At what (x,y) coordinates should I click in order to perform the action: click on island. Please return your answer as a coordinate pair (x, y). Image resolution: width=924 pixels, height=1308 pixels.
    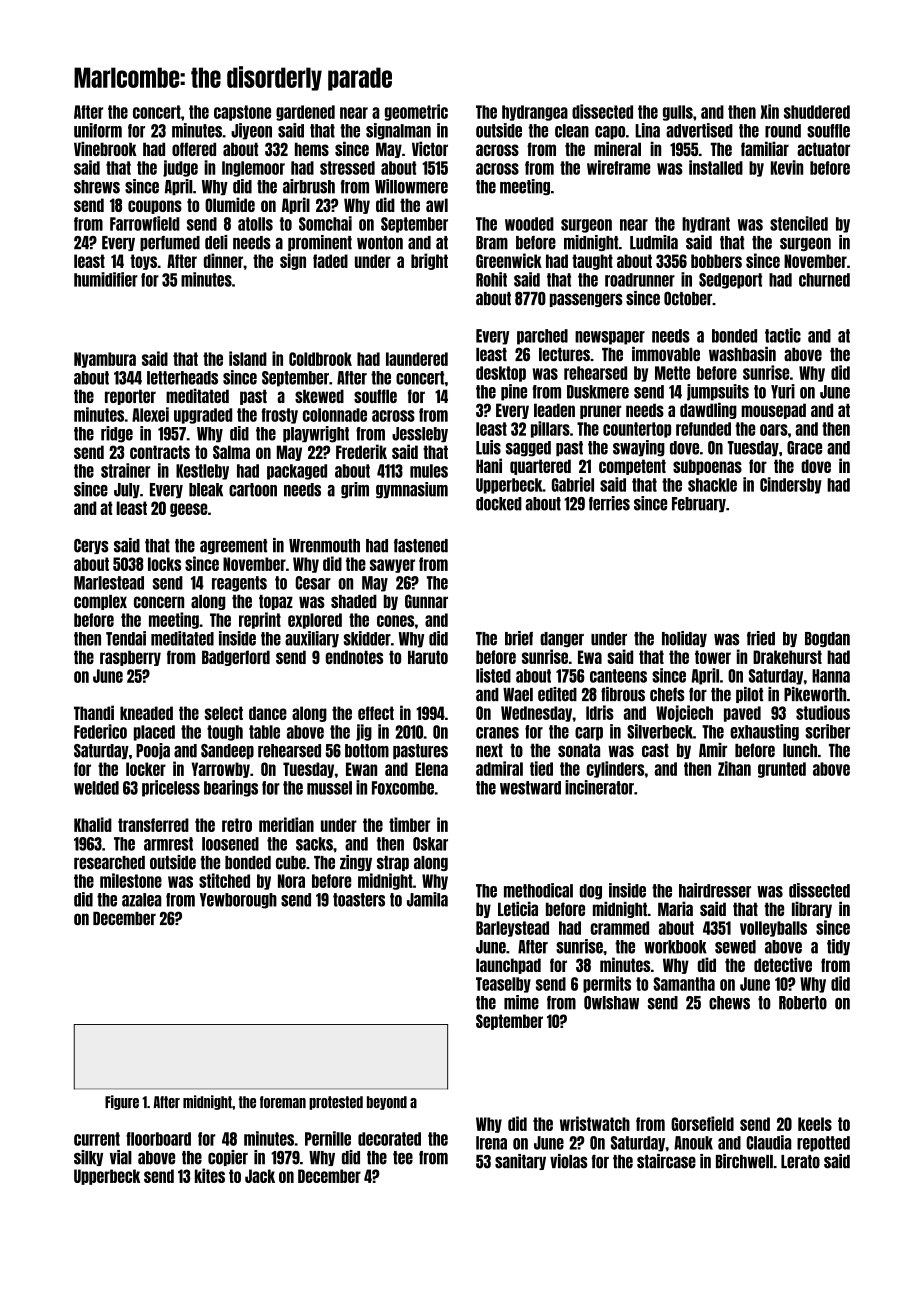
    Looking at the image, I should click on (248, 358).
